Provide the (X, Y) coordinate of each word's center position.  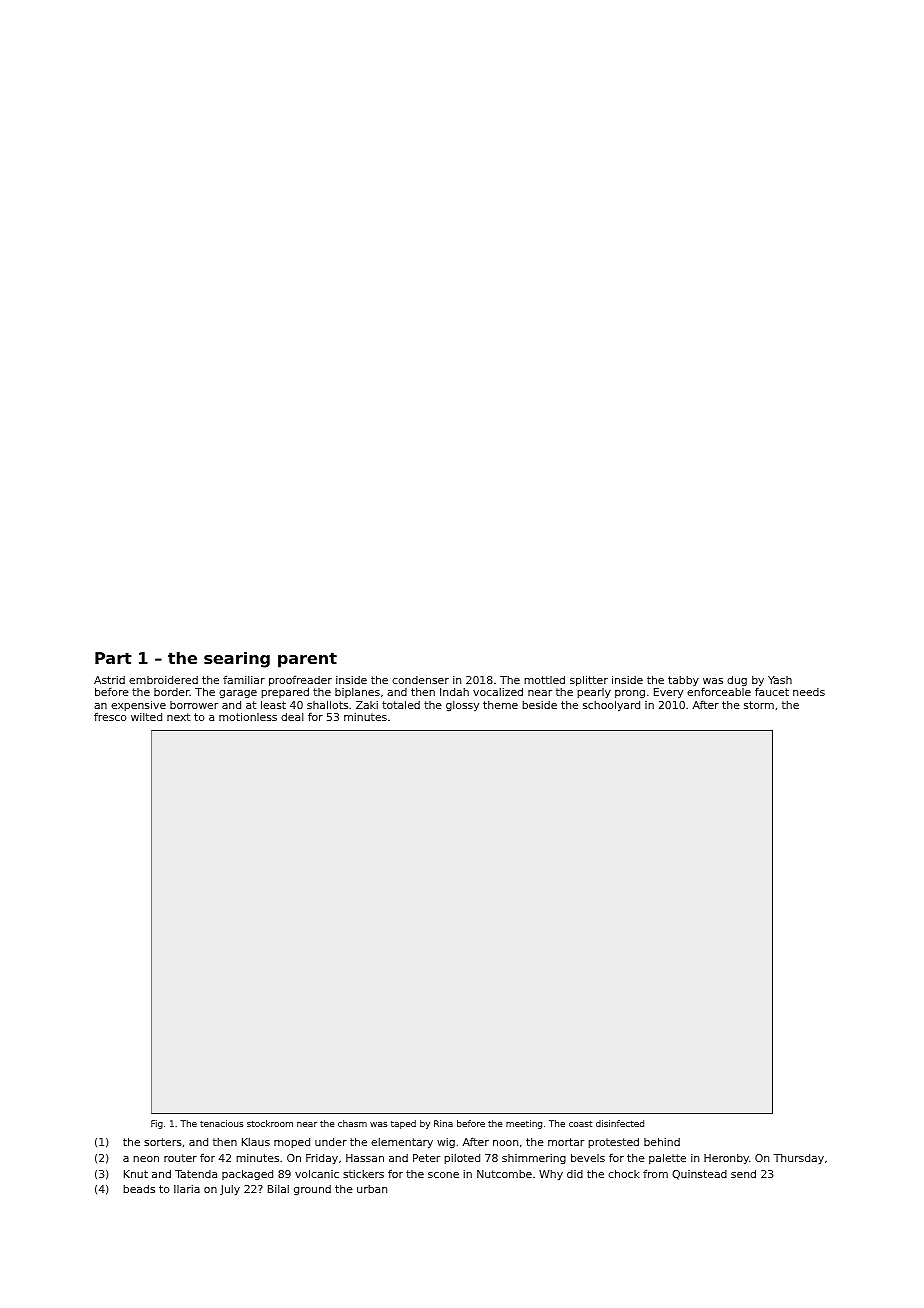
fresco (110, 716)
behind (662, 1141)
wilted (146, 717)
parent (307, 660)
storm (759, 705)
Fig (157, 1124)
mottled (544, 680)
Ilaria (187, 1189)
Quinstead (699, 1175)
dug (737, 681)
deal (292, 717)
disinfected (620, 1123)
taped (403, 1124)
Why (551, 1175)
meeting (524, 1124)
